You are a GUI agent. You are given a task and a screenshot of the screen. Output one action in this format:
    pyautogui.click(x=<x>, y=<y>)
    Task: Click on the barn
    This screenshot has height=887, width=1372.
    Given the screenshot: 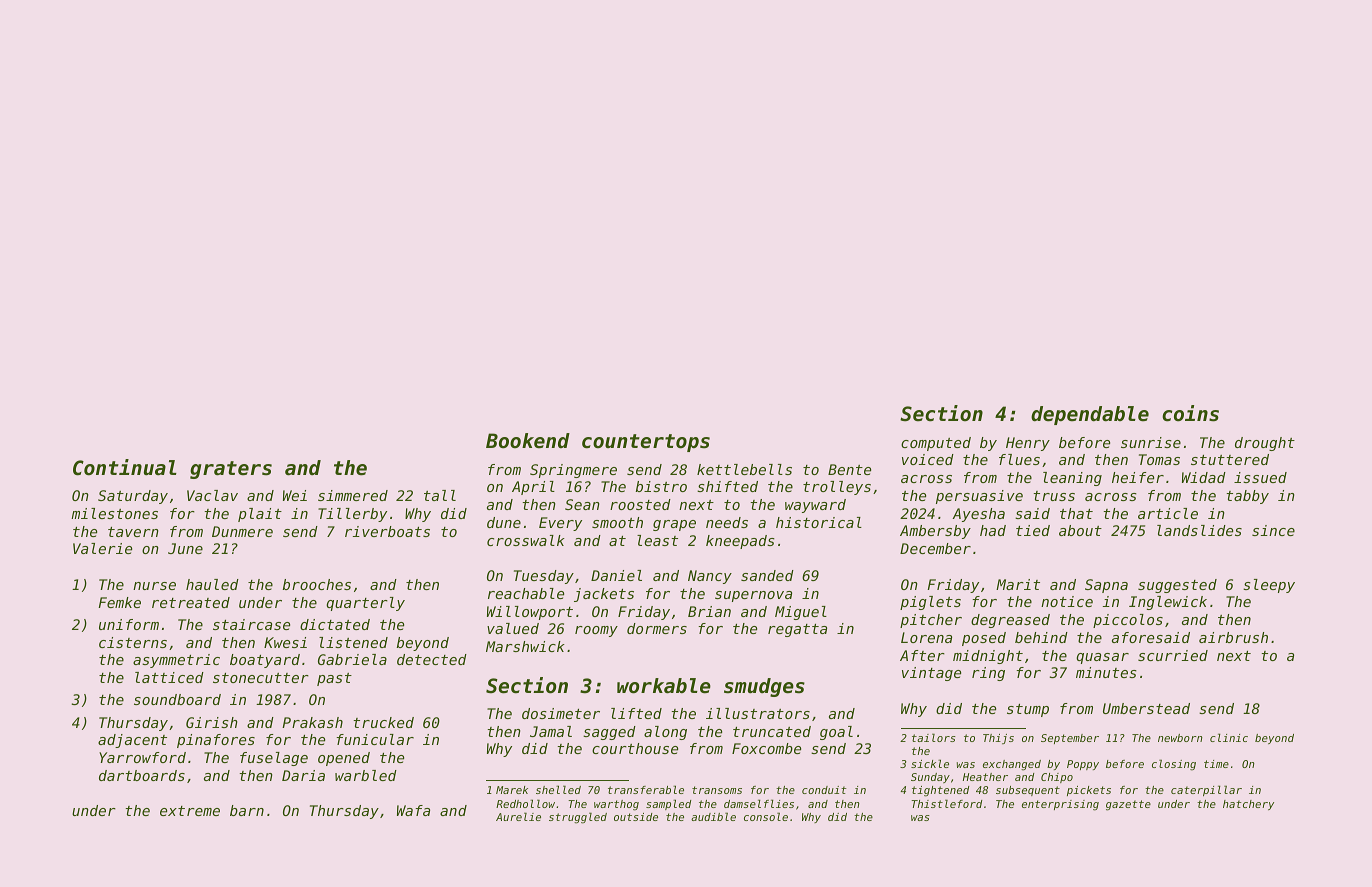 What is the action you would take?
    pyautogui.click(x=247, y=810)
